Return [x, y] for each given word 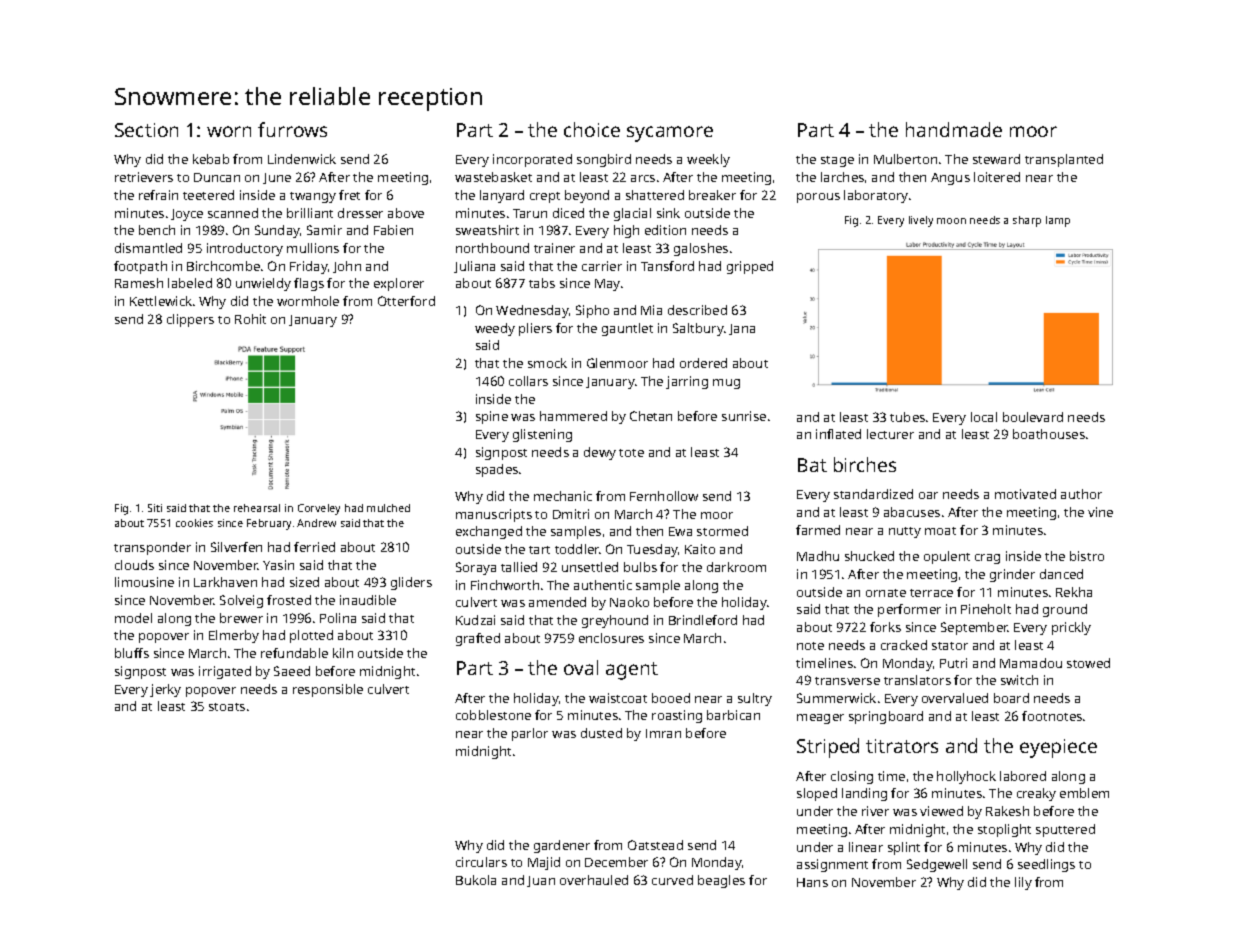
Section [146, 130]
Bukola [476, 880]
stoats [227, 707]
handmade [954, 129]
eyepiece [1058, 748]
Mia [651, 310]
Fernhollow [664, 496]
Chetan [651, 416]
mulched [388, 508]
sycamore [670, 134]
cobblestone [493, 715]
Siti [155, 508]
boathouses [1049, 434]
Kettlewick [161, 301]
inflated [838, 434]
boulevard [1033, 417]
